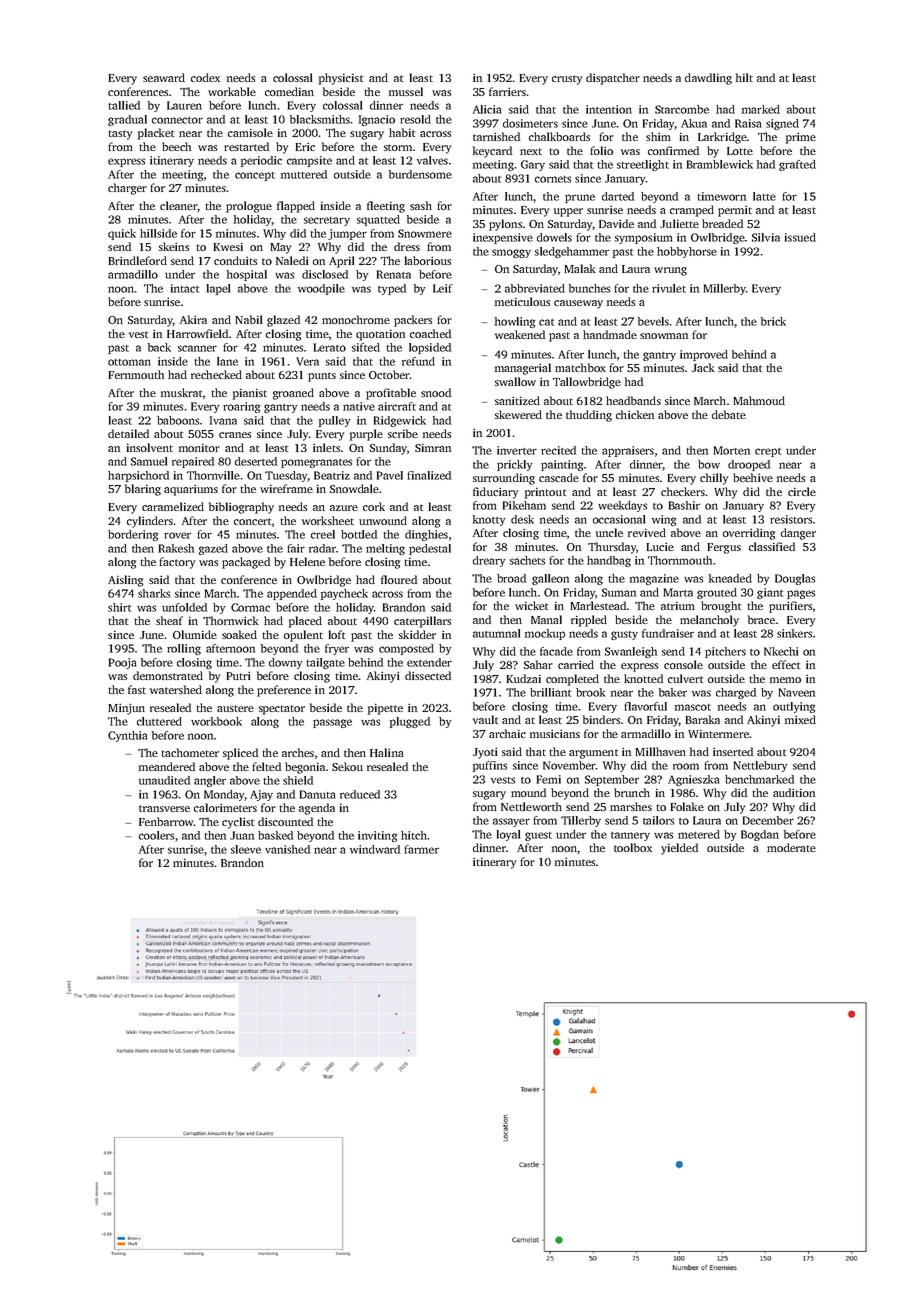  I want to click on pylons, so click(505, 225).
